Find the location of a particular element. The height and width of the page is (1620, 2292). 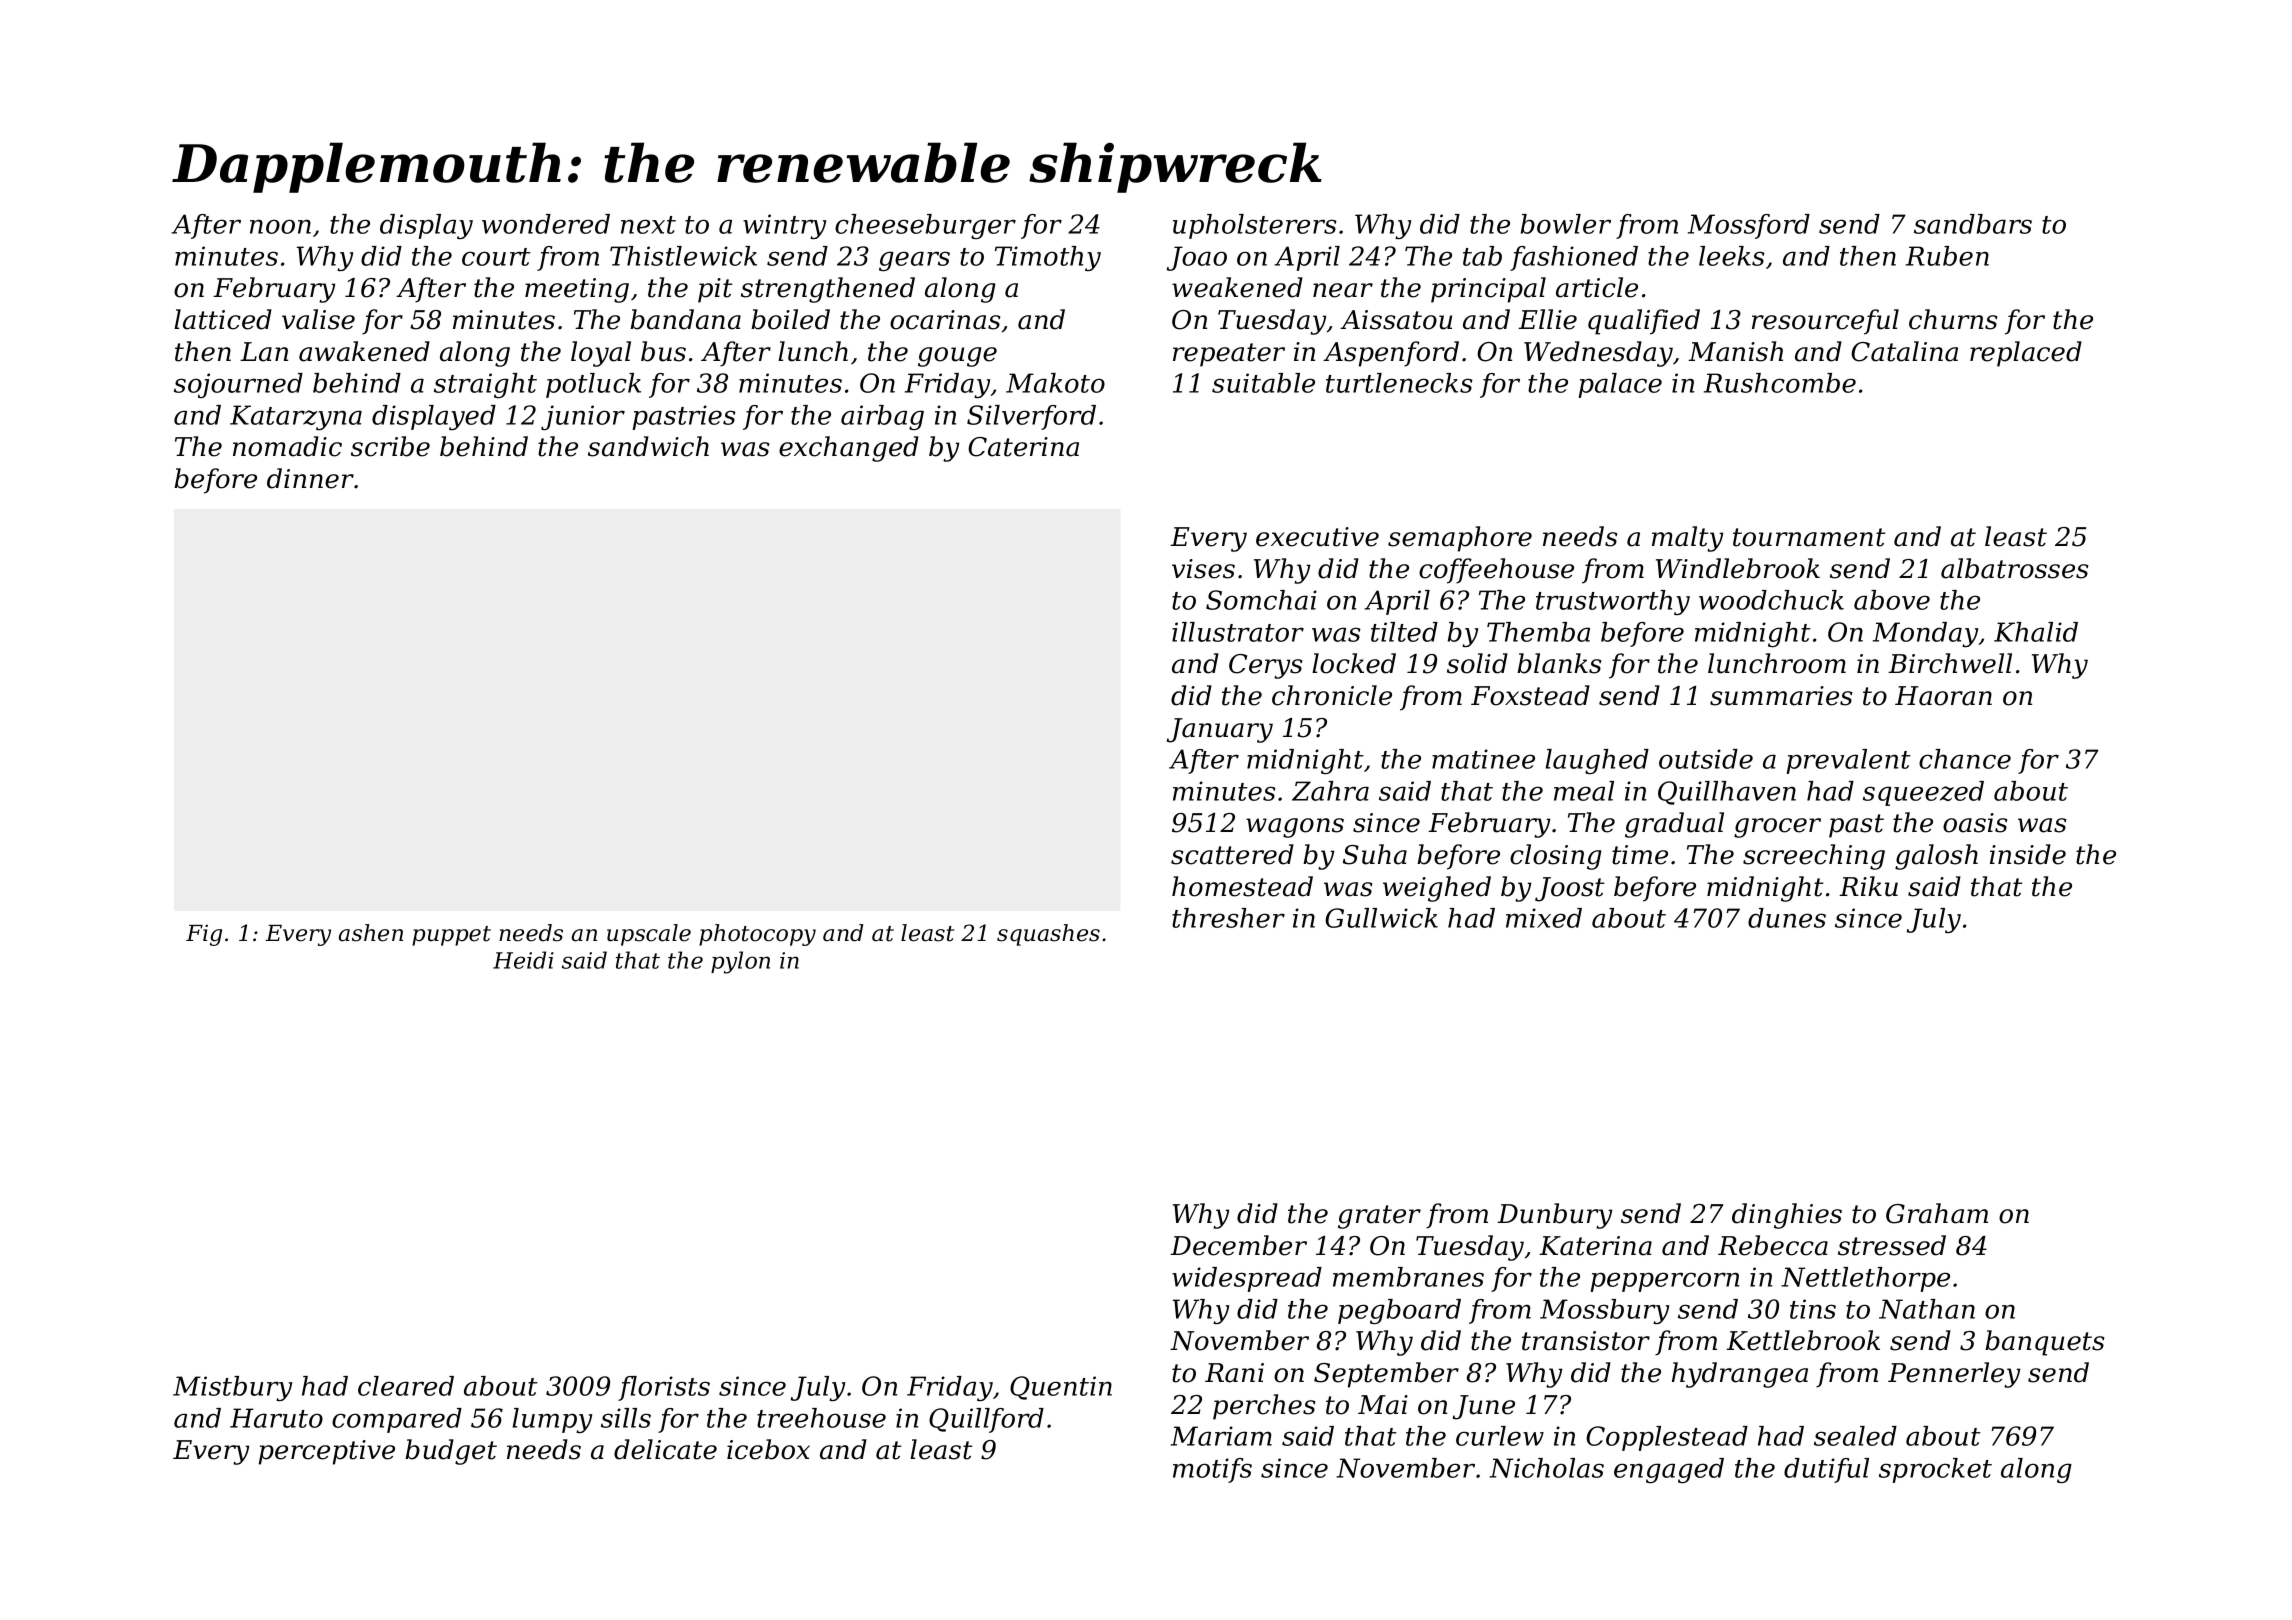

squashes is located at coordinates (1048, 935).
